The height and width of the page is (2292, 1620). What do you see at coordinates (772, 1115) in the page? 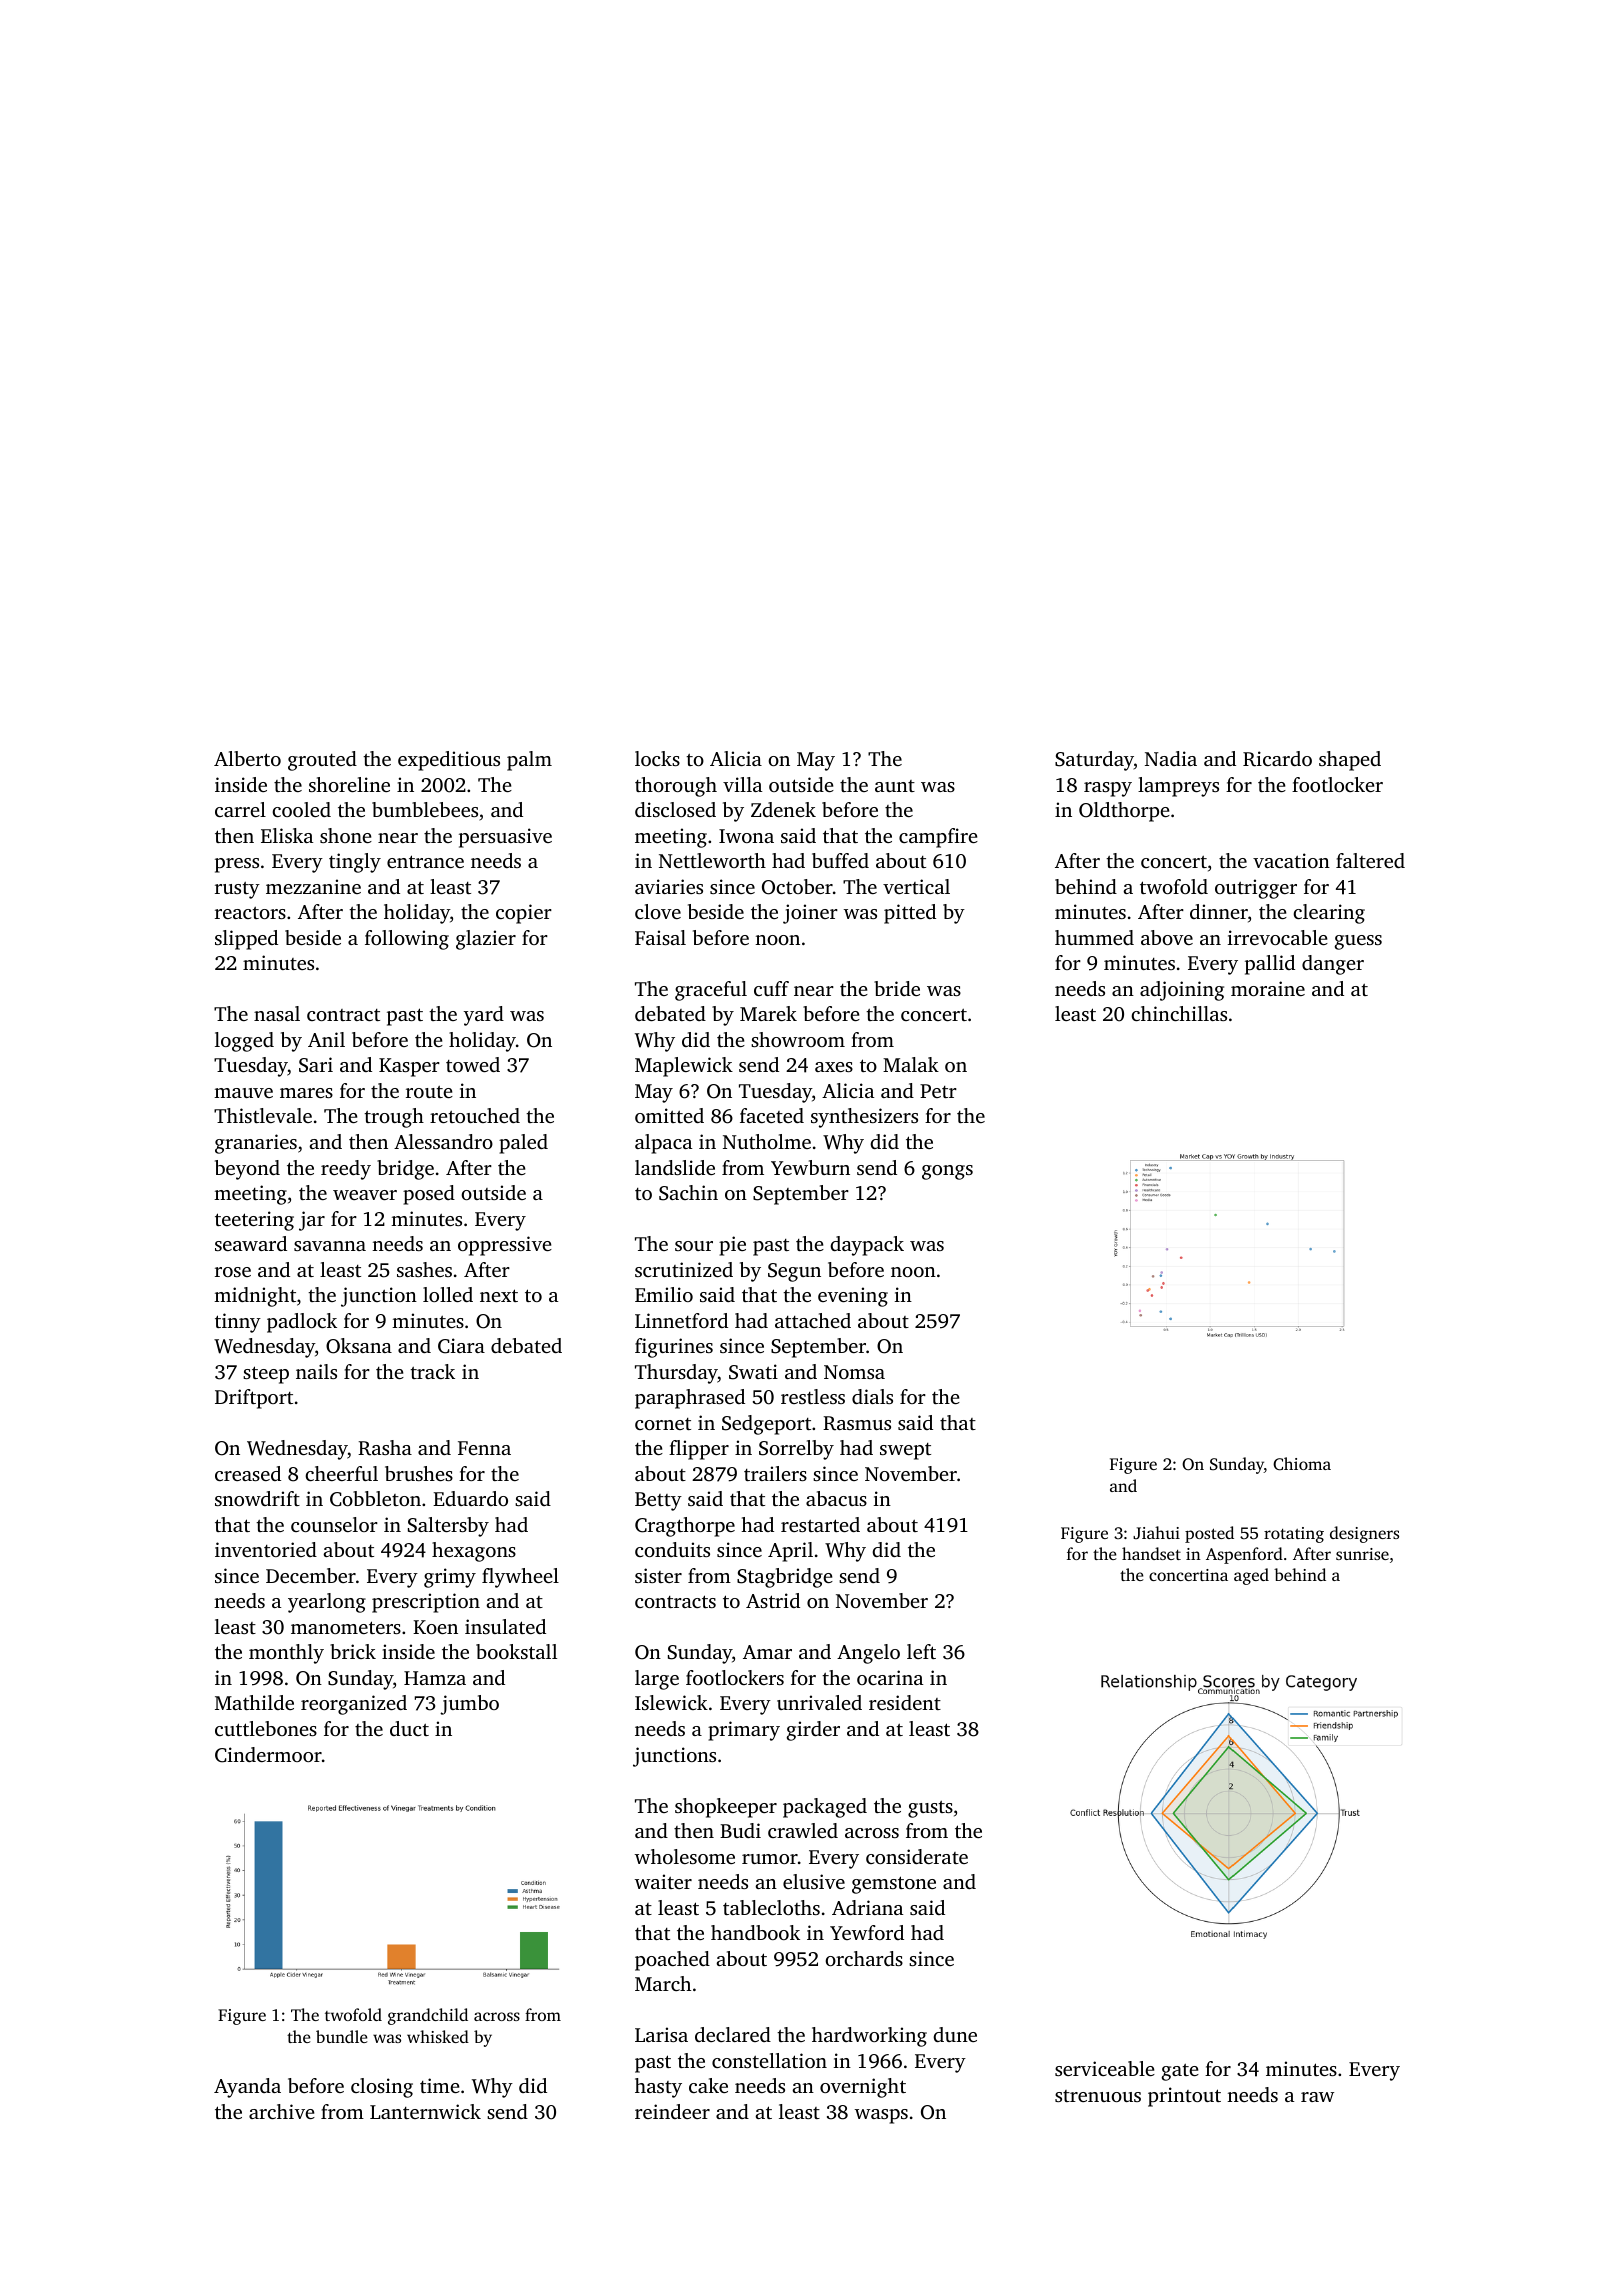
I see `faceted` at bounding box center [772, 1115].
